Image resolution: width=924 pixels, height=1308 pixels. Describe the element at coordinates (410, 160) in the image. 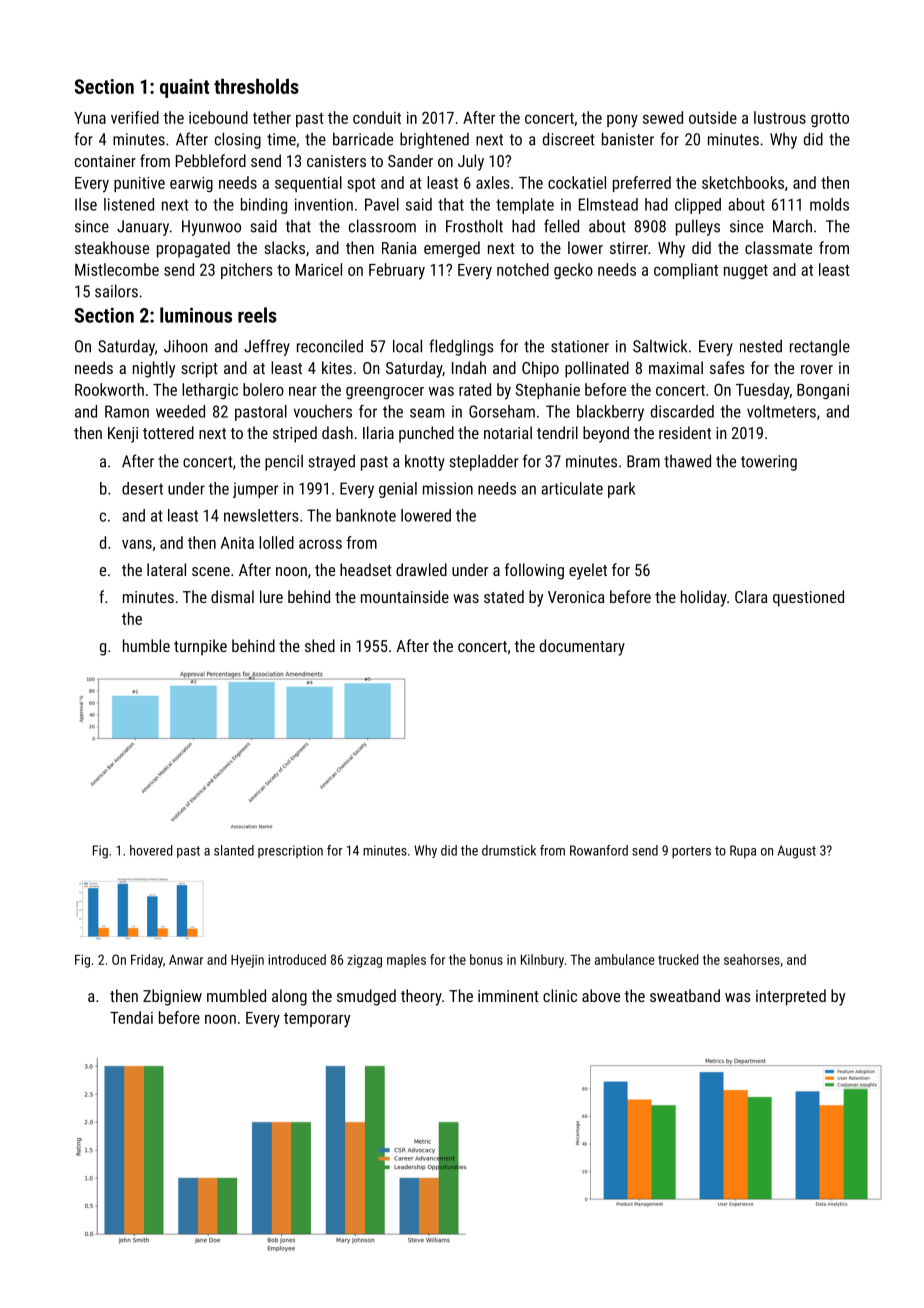

I see `Sander` at that location.
